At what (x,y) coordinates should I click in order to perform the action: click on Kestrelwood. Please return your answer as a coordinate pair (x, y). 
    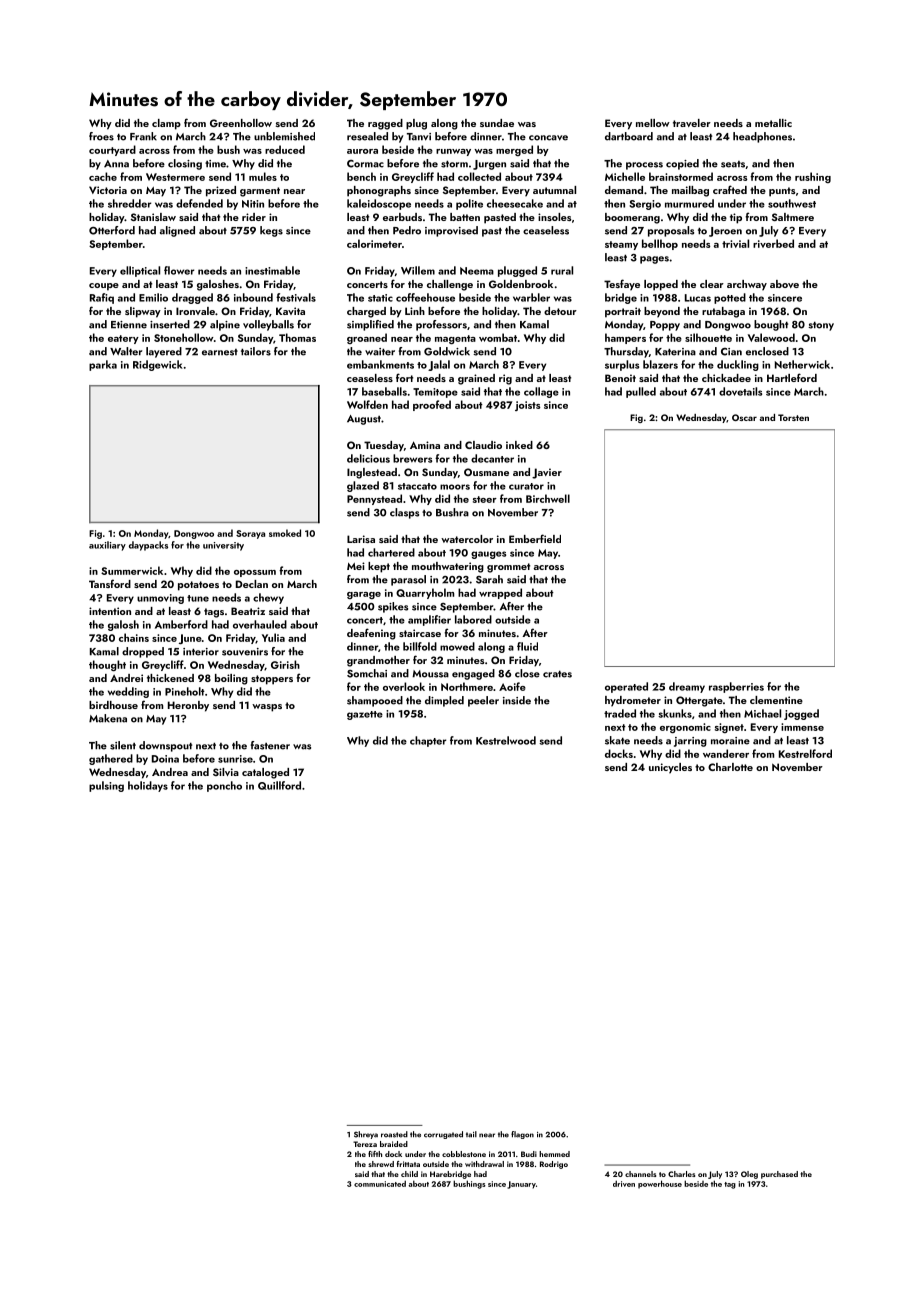
    Looking at the image, I should click on (506, 740).
